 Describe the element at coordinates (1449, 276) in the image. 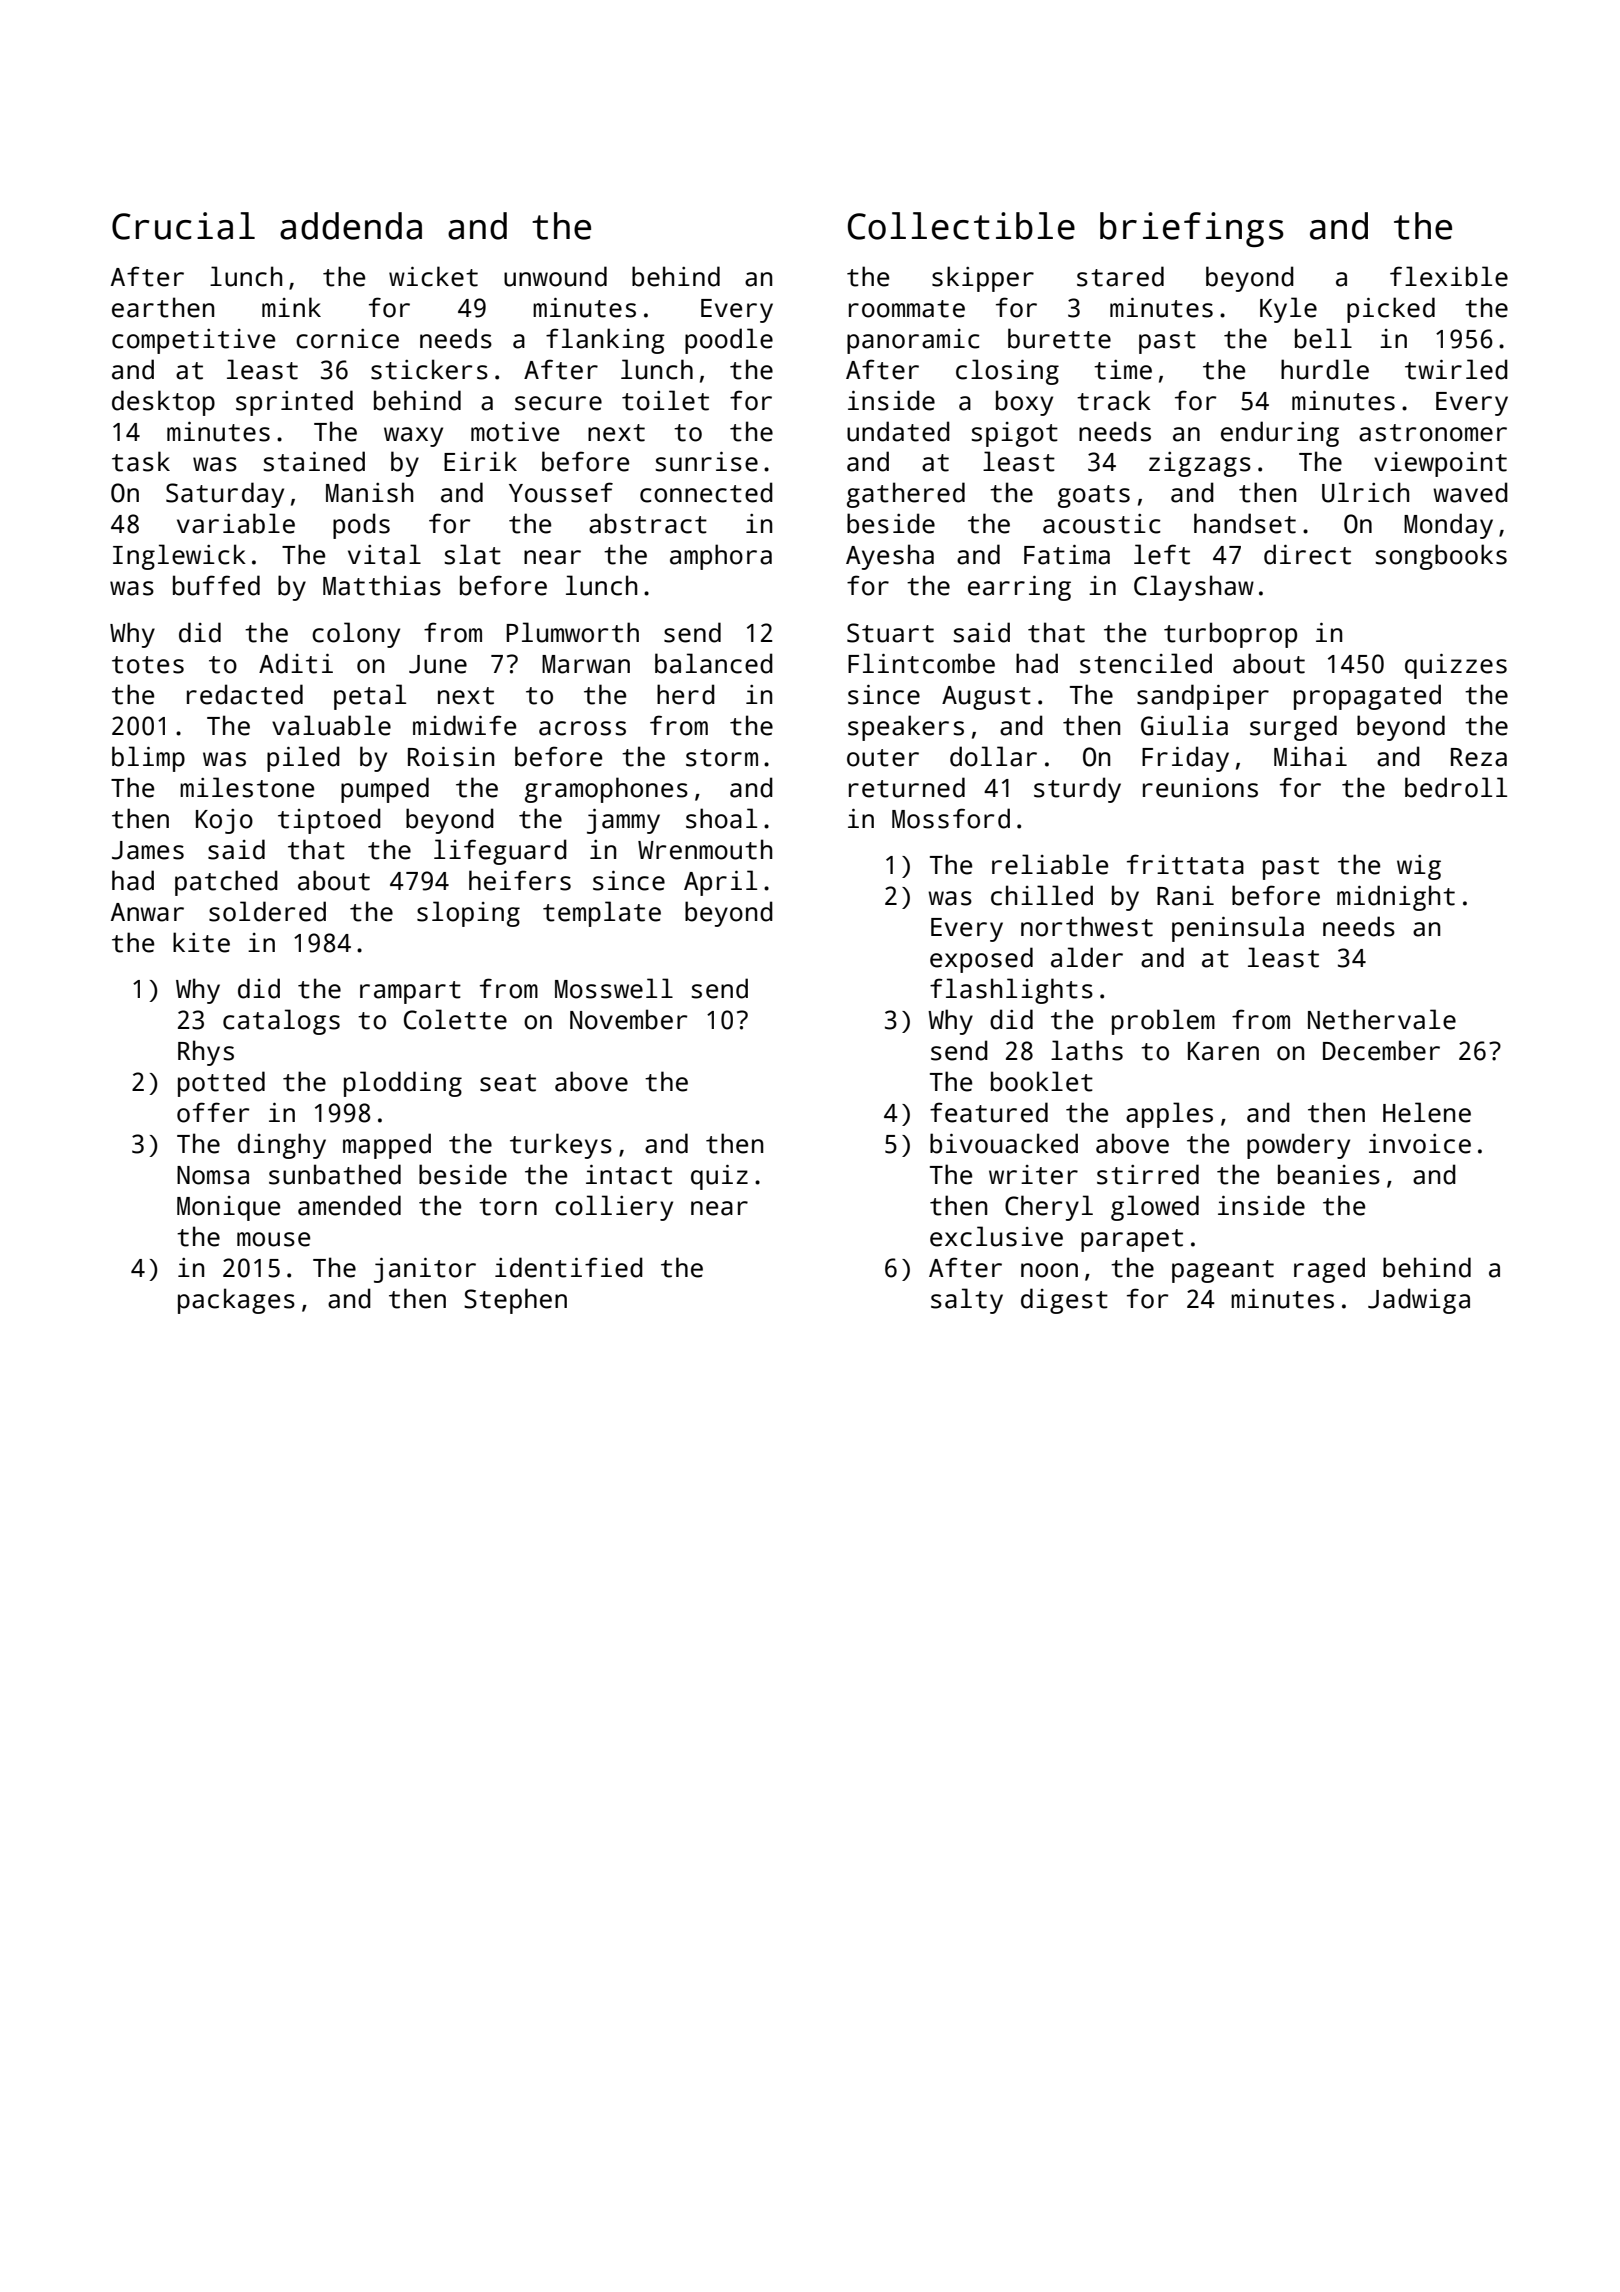

I see `flexible` at that location.
